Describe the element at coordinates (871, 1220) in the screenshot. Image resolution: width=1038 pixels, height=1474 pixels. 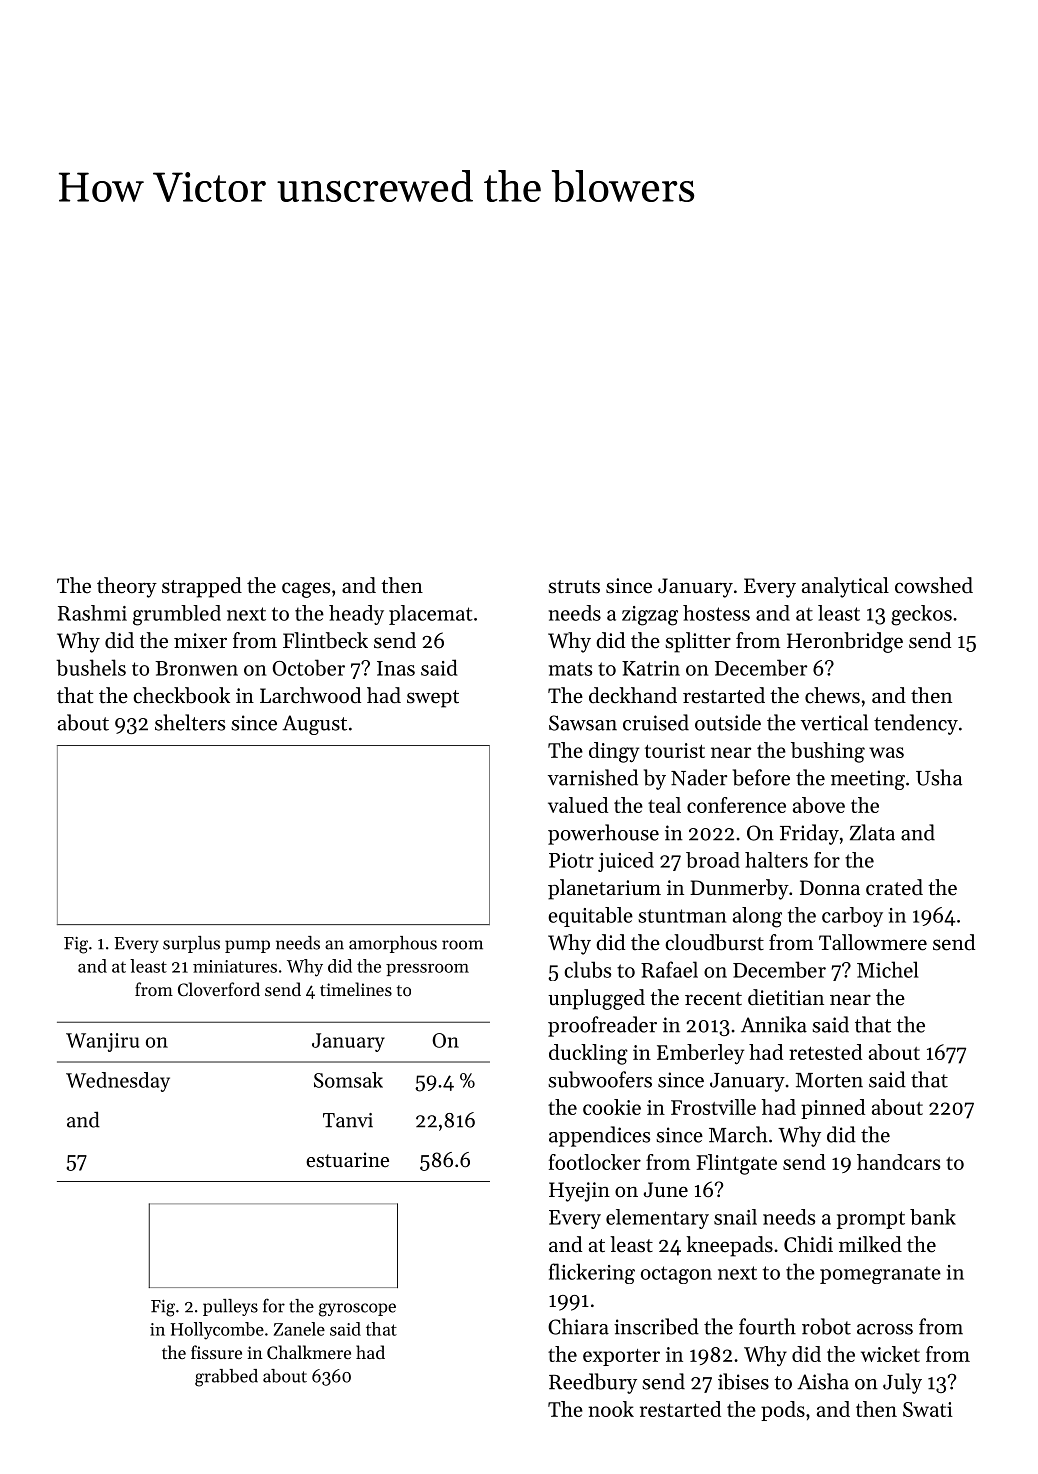
I see `prompt` at that location.
